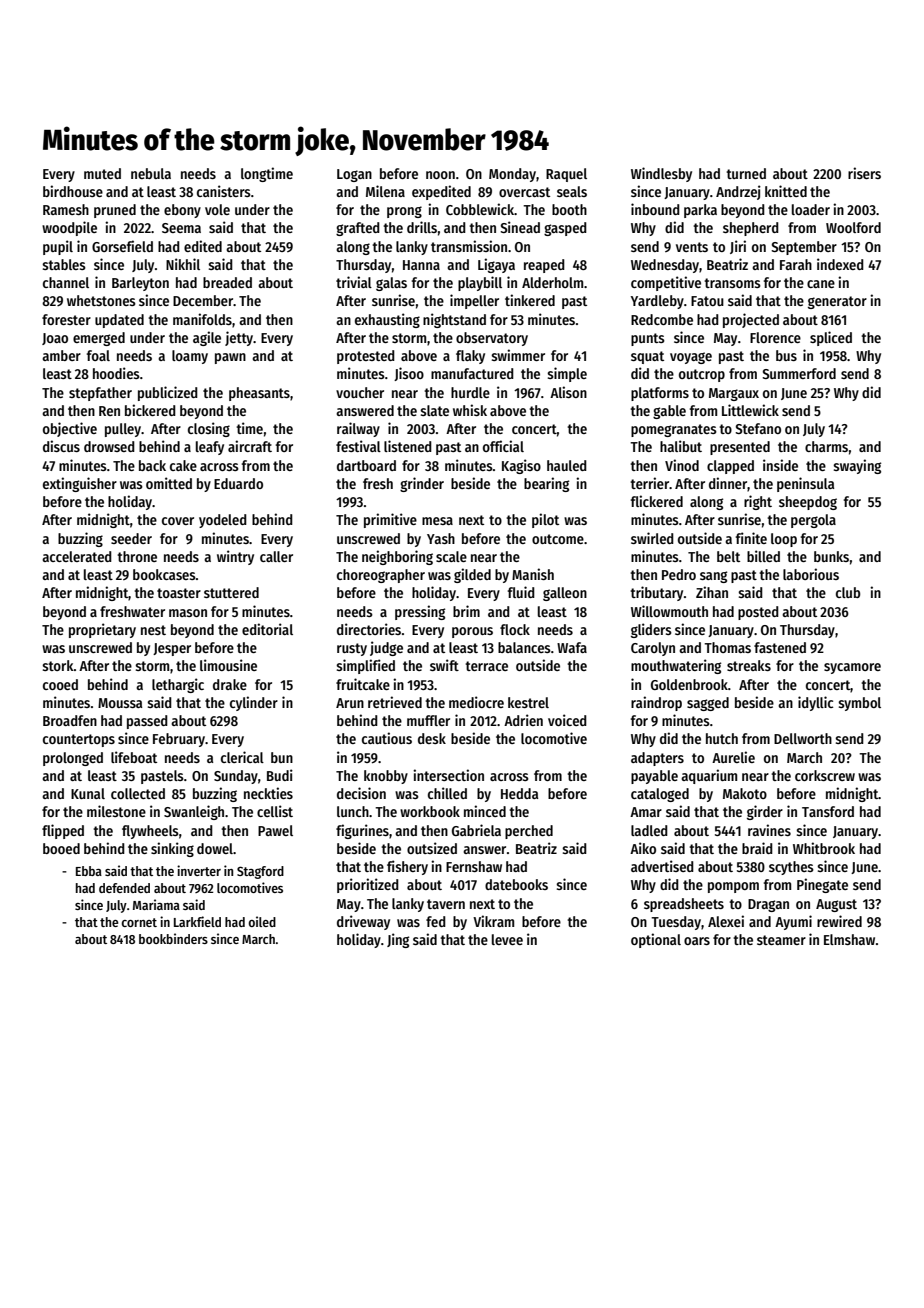 The width and height of the screenshot is (924, 1308). Describe the element at coordinates (808, 503) in the screenshot. I see `sheepdog` at that location.
